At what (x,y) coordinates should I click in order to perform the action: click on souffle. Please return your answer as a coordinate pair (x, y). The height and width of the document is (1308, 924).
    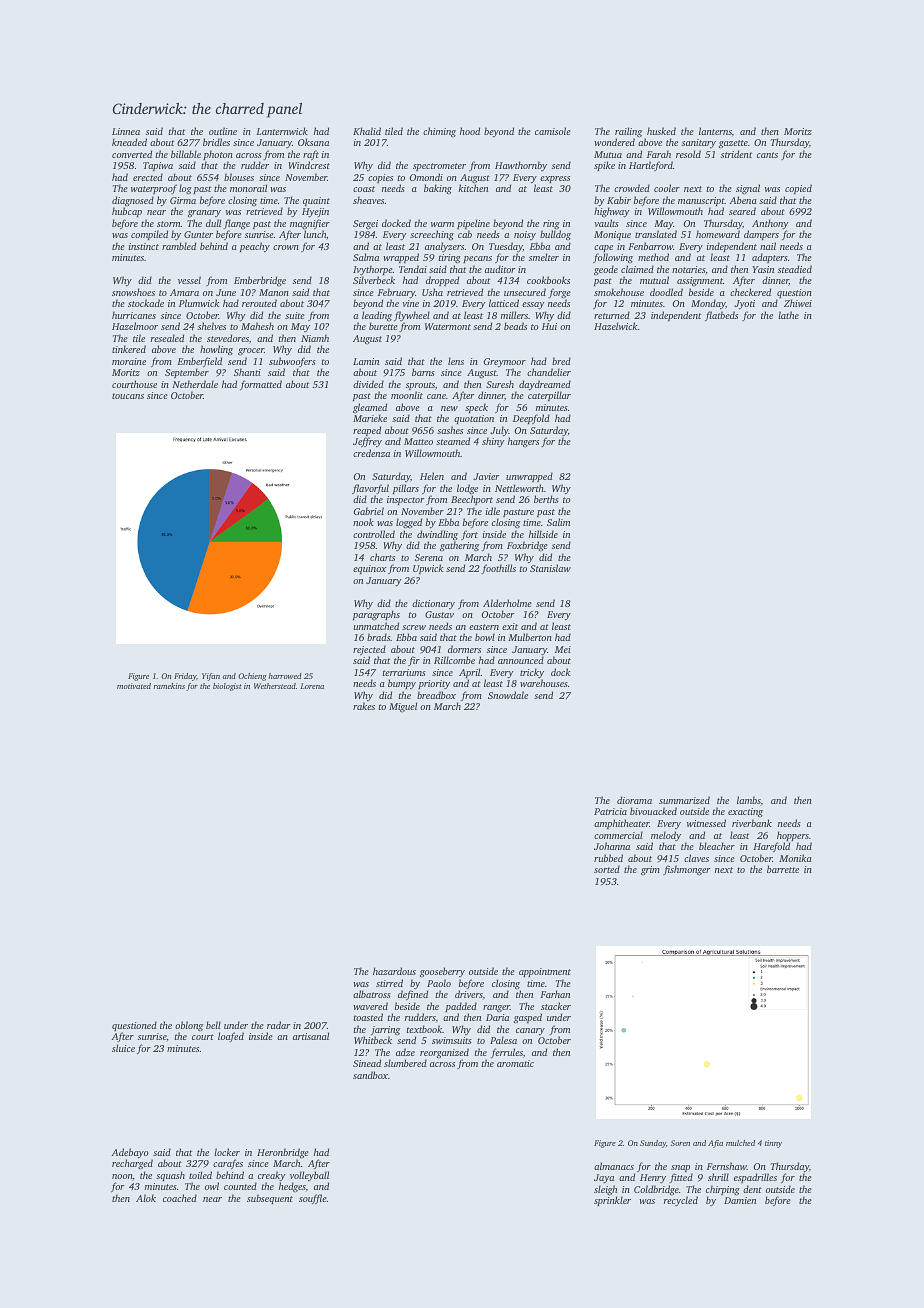
    Looking at the image, I should click on (313, 1199).
